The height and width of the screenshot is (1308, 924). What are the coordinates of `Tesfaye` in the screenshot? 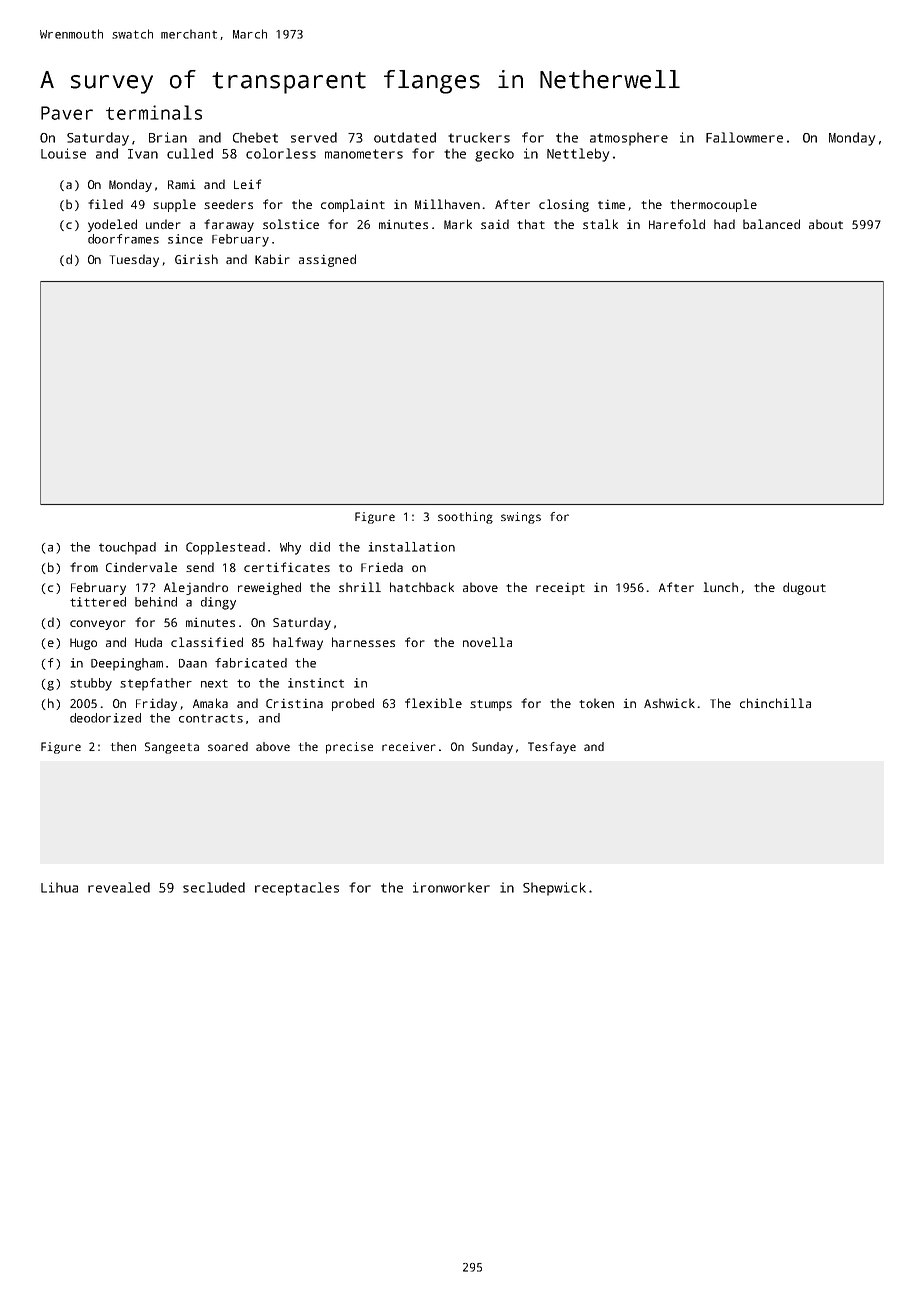 It's located at (552, 748).
